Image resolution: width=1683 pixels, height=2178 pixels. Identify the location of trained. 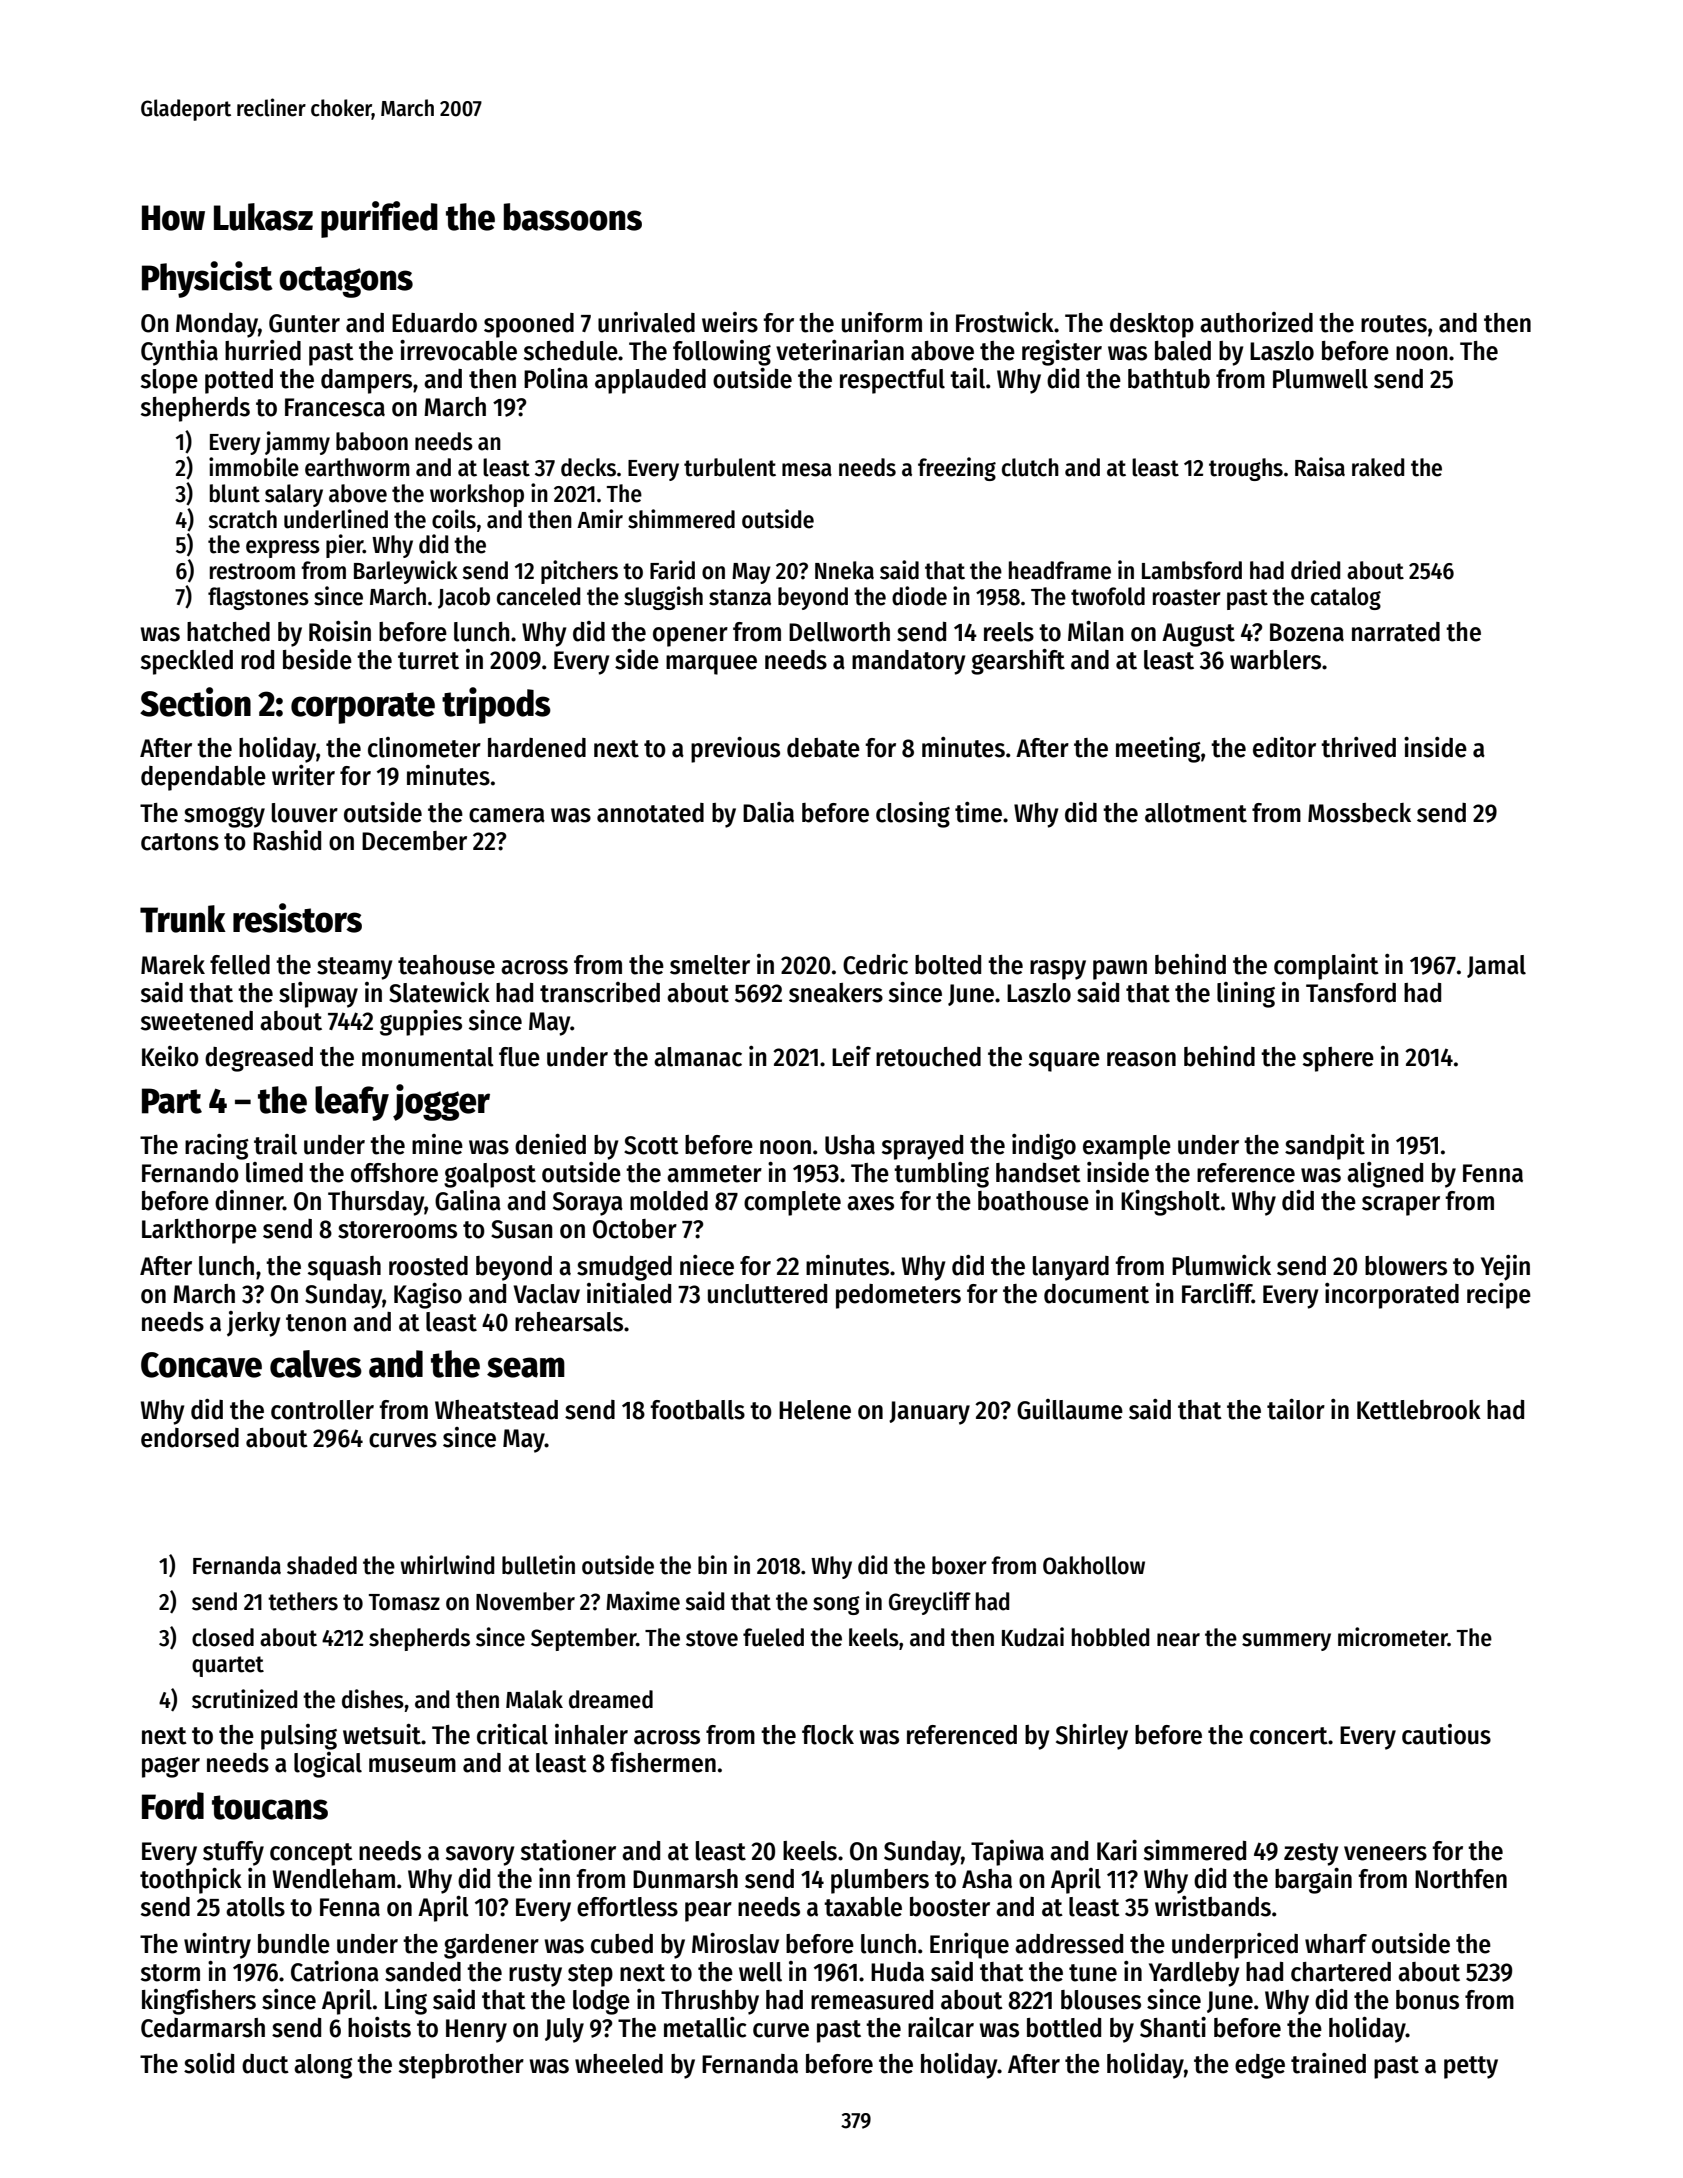
(1328, 2063).
